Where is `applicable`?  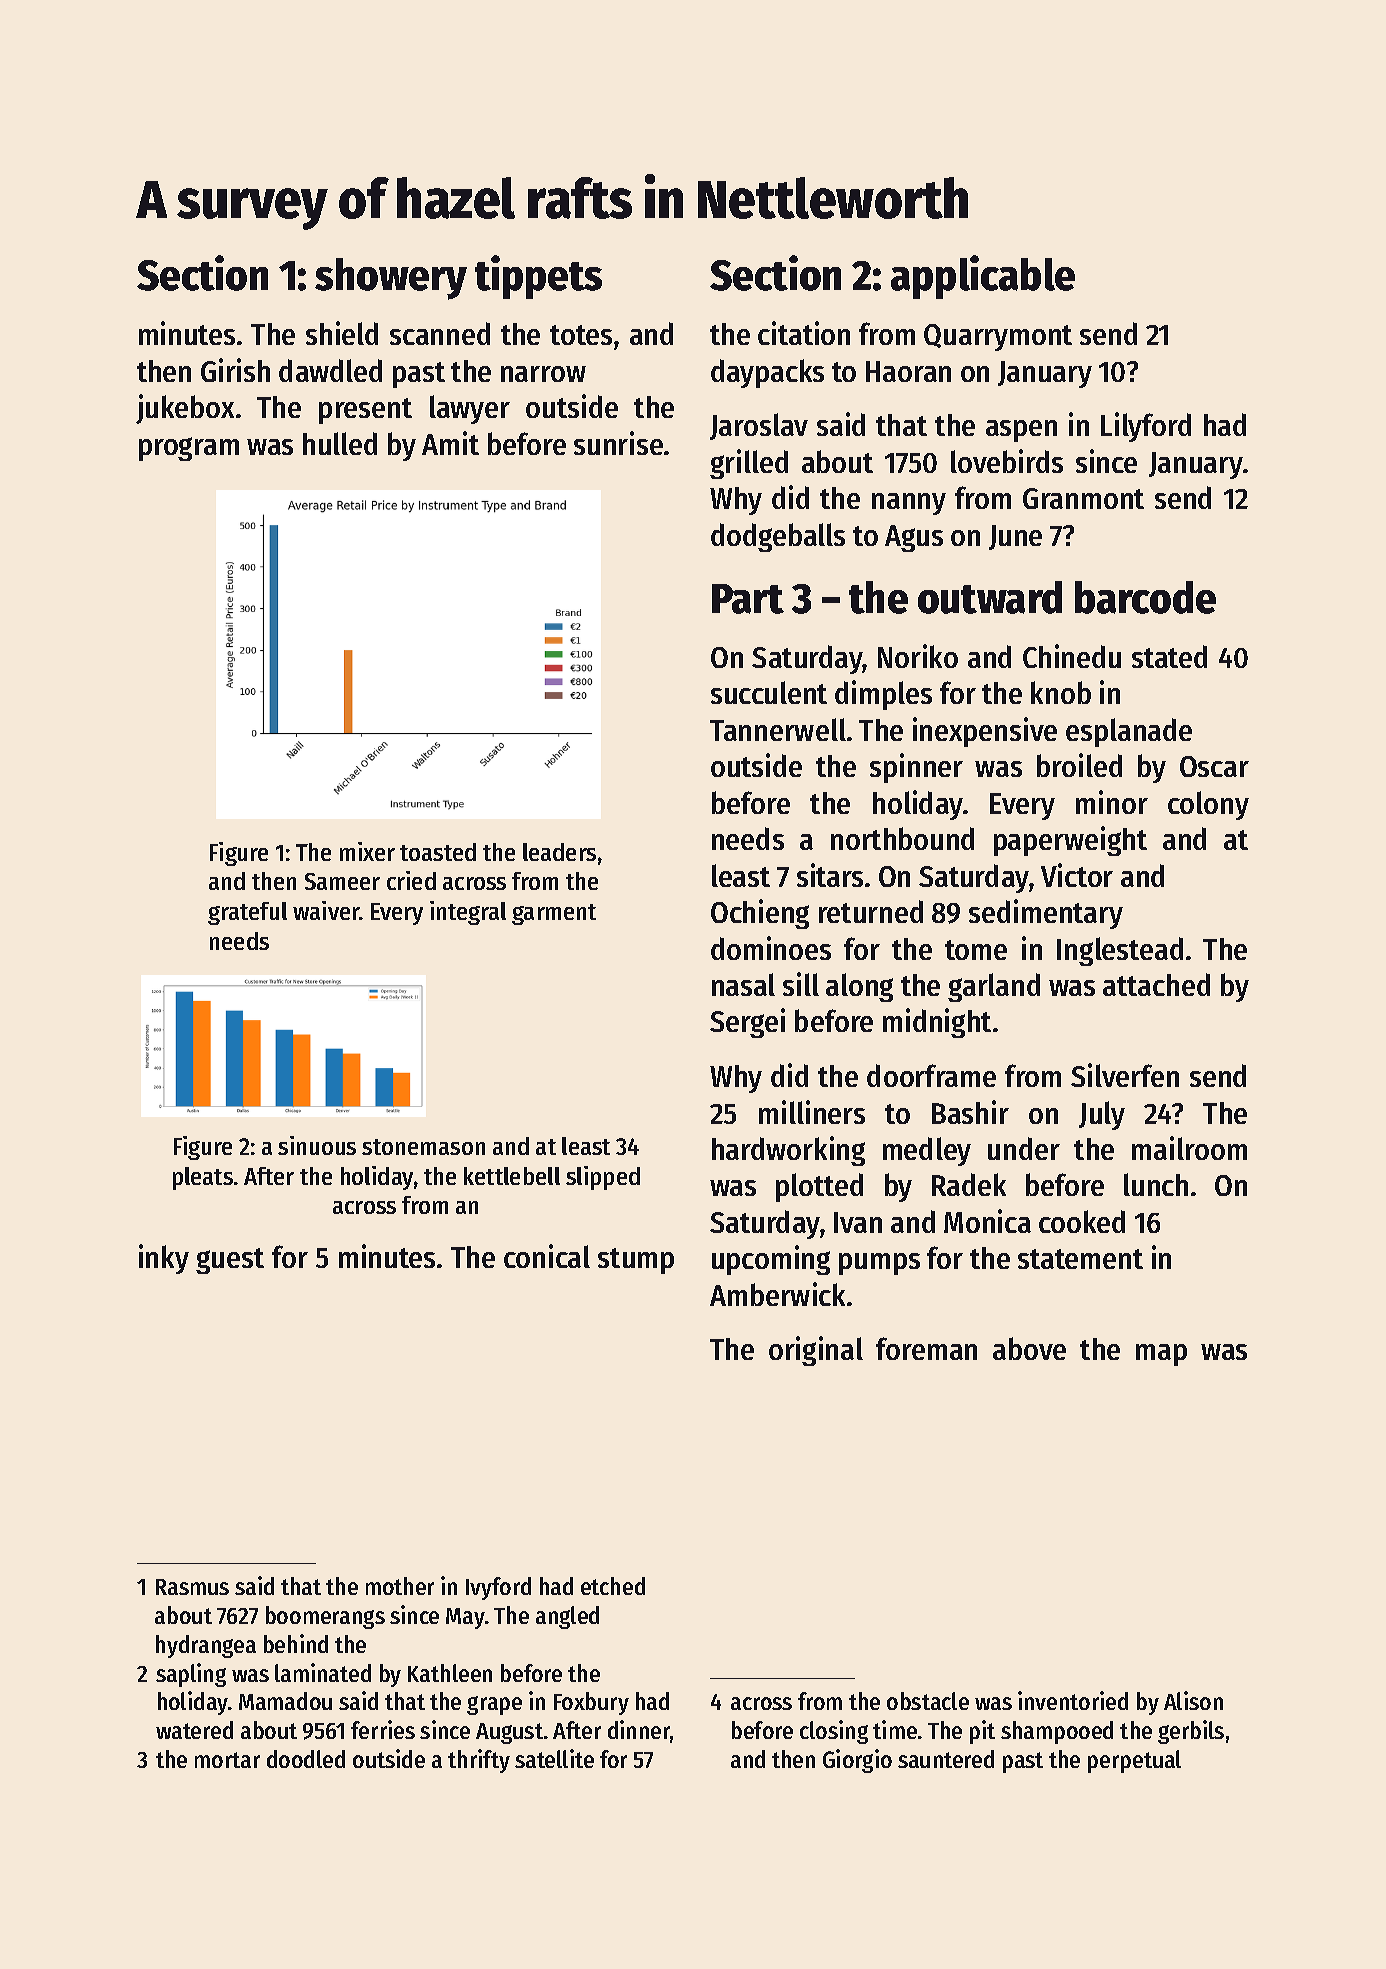 applicable is located at coordinates (983, 277).
